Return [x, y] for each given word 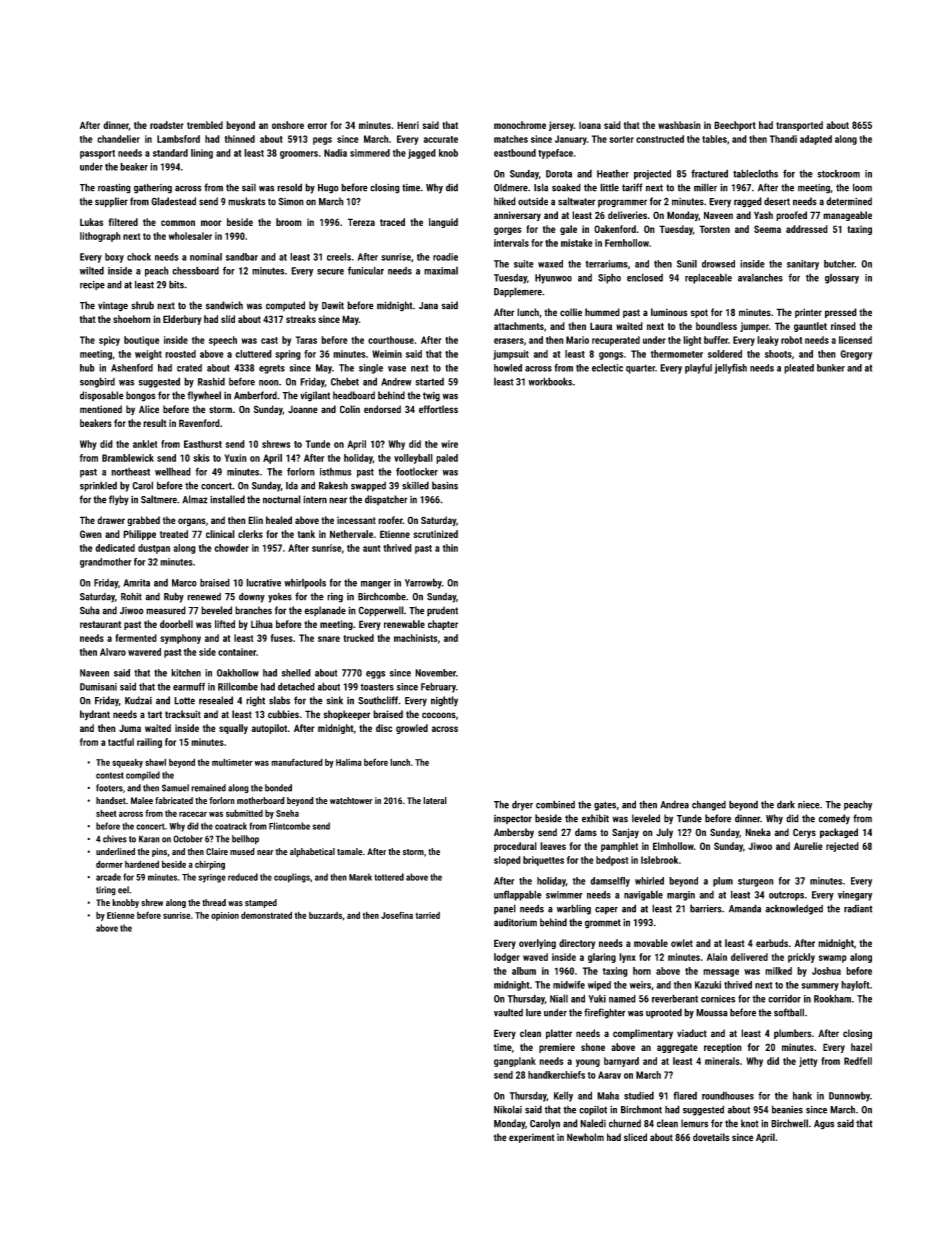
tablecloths [755, 173]
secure [330, 272]
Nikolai [508, 1109]
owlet [682, 943]
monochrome [520, 125]
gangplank [515, 1062]
